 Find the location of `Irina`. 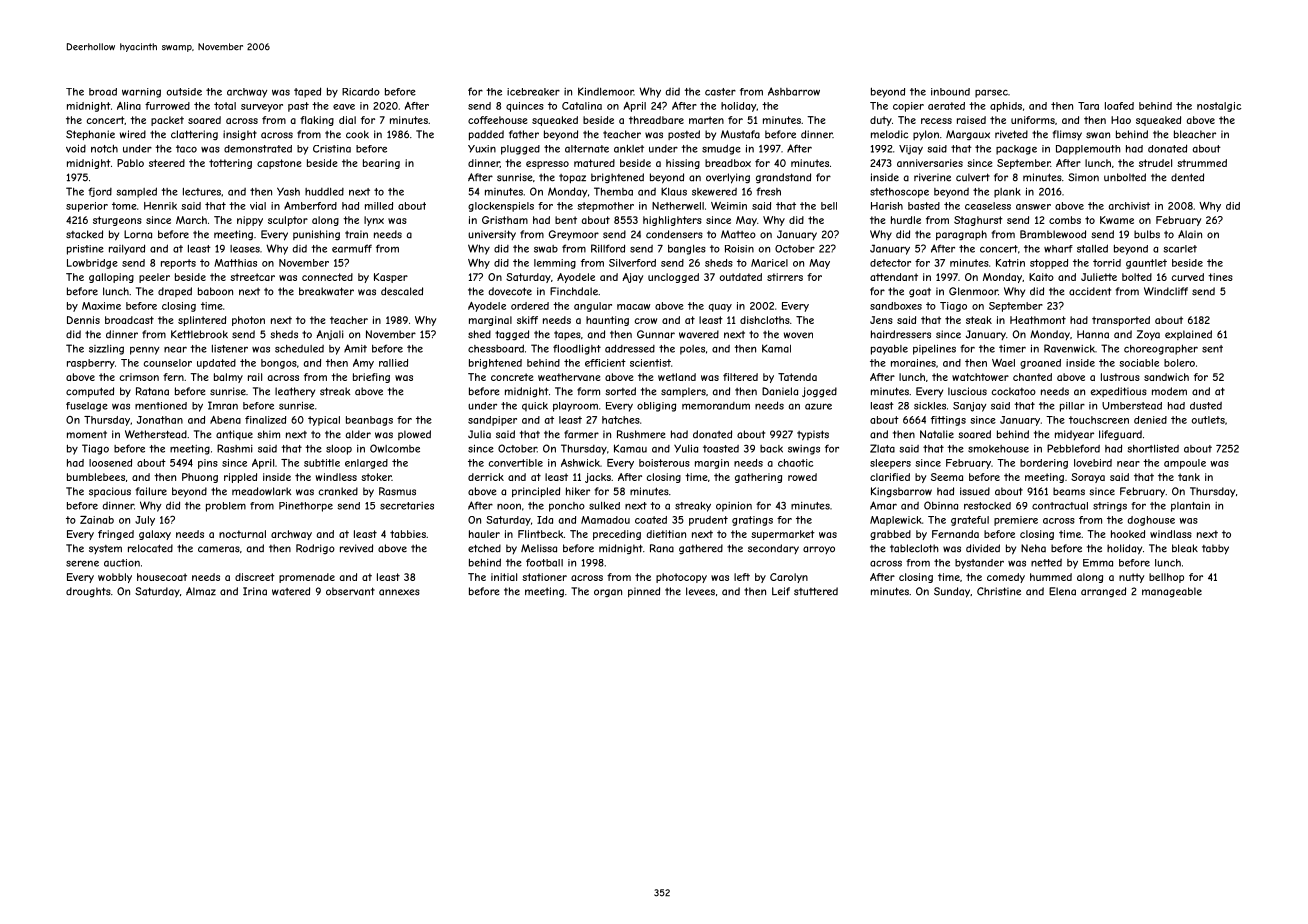

Irina is located at coordinates (255, 591).
